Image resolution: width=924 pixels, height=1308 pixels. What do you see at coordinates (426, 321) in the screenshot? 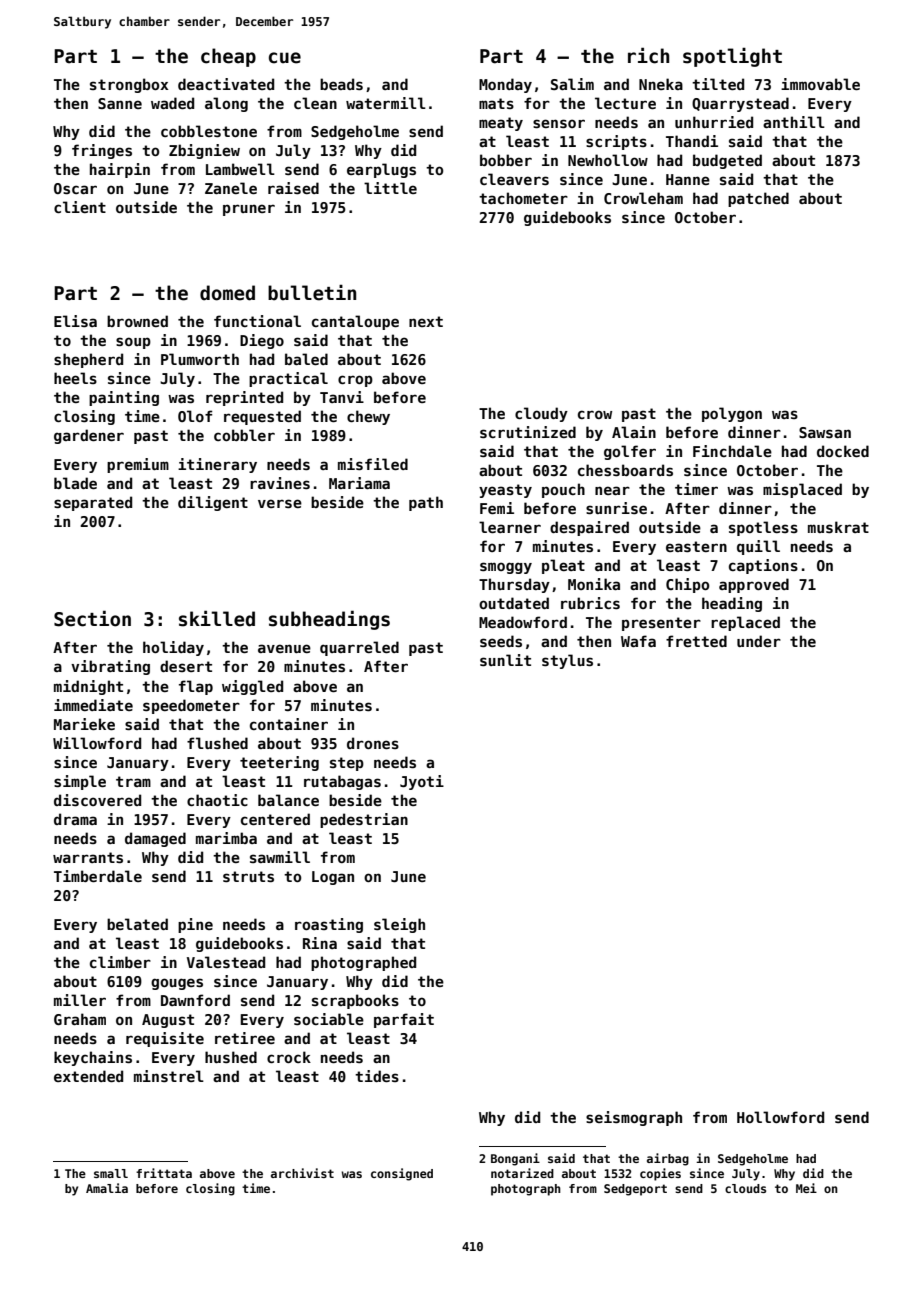
I see `next` at bounding box center [426, 321].
